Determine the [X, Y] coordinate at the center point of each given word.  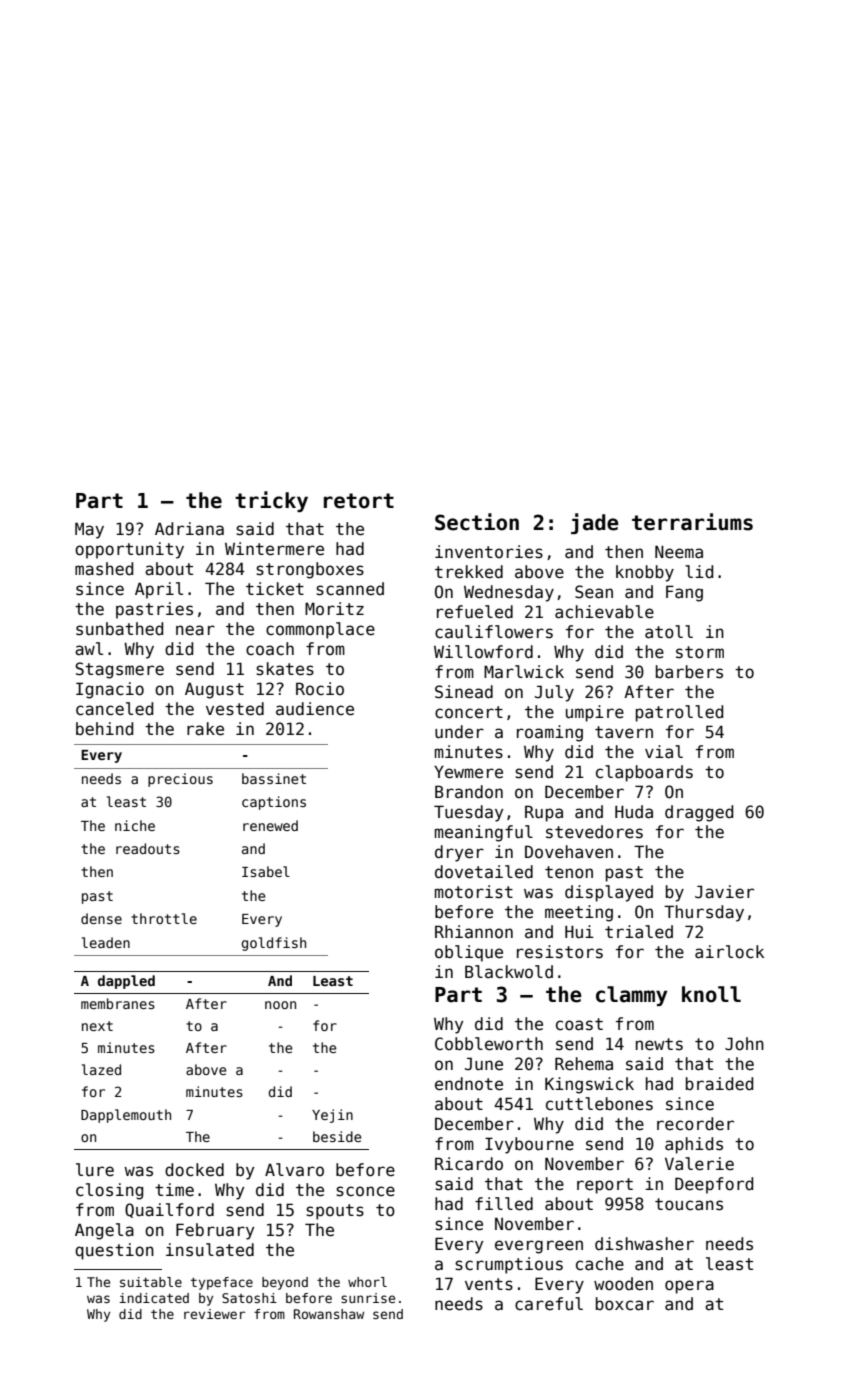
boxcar [625, 1304]
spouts [335, 1212]
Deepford [714, 1185]
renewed [270, 825]
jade [595, 523]
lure [95, 1169]
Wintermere [274, 549]
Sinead [464, 692]
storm [700, 652]
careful [549, 1304]
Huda [634, 812]
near [195, 630]
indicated [154, 1298]
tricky [271, 501]
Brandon [469, 792]
